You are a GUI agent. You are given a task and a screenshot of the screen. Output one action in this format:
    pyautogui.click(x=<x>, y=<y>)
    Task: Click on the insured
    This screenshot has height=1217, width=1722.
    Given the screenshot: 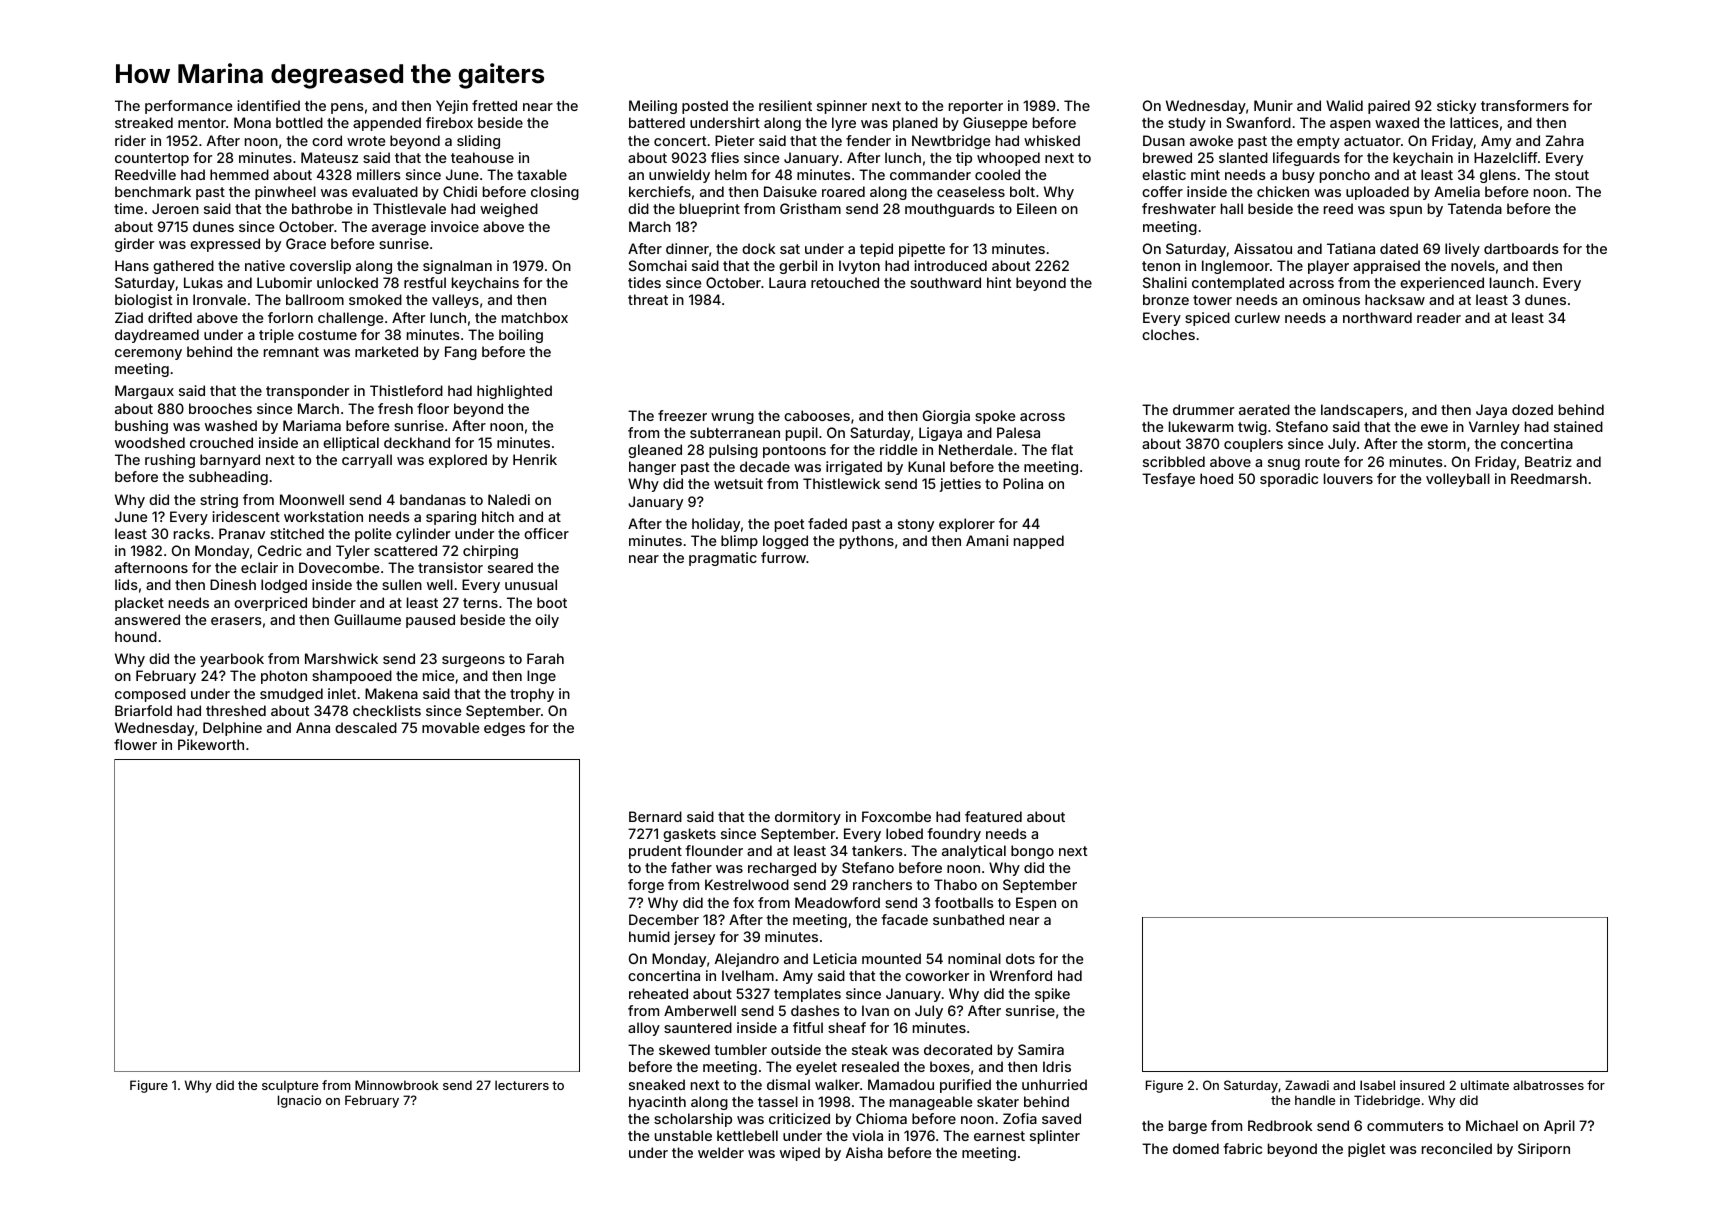 What is the action you would take?
    pyautogui.click(x=1422, y=1085)
